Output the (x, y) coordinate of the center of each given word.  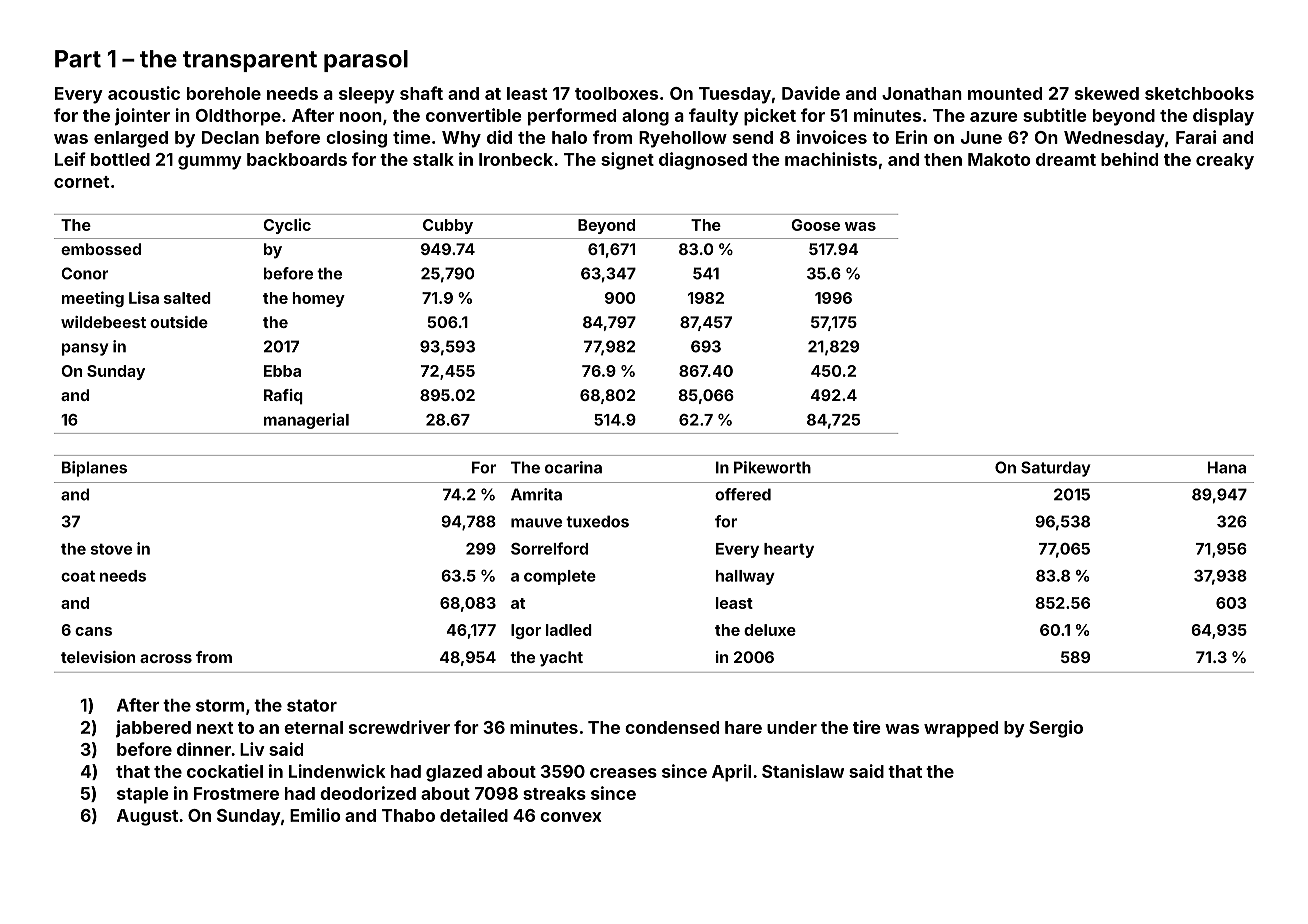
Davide (811, 93)
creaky (1225, 161)
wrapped (961, 729)
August (147, 817)
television (98, 657)
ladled (569, 630)
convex (570, 817)
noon (361, 117)
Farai (1196, 137)
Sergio (1056, 729)
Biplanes (94, 469)
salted (187, 298)
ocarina (573, 467)
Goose (816, 225)
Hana (1227, 467)
